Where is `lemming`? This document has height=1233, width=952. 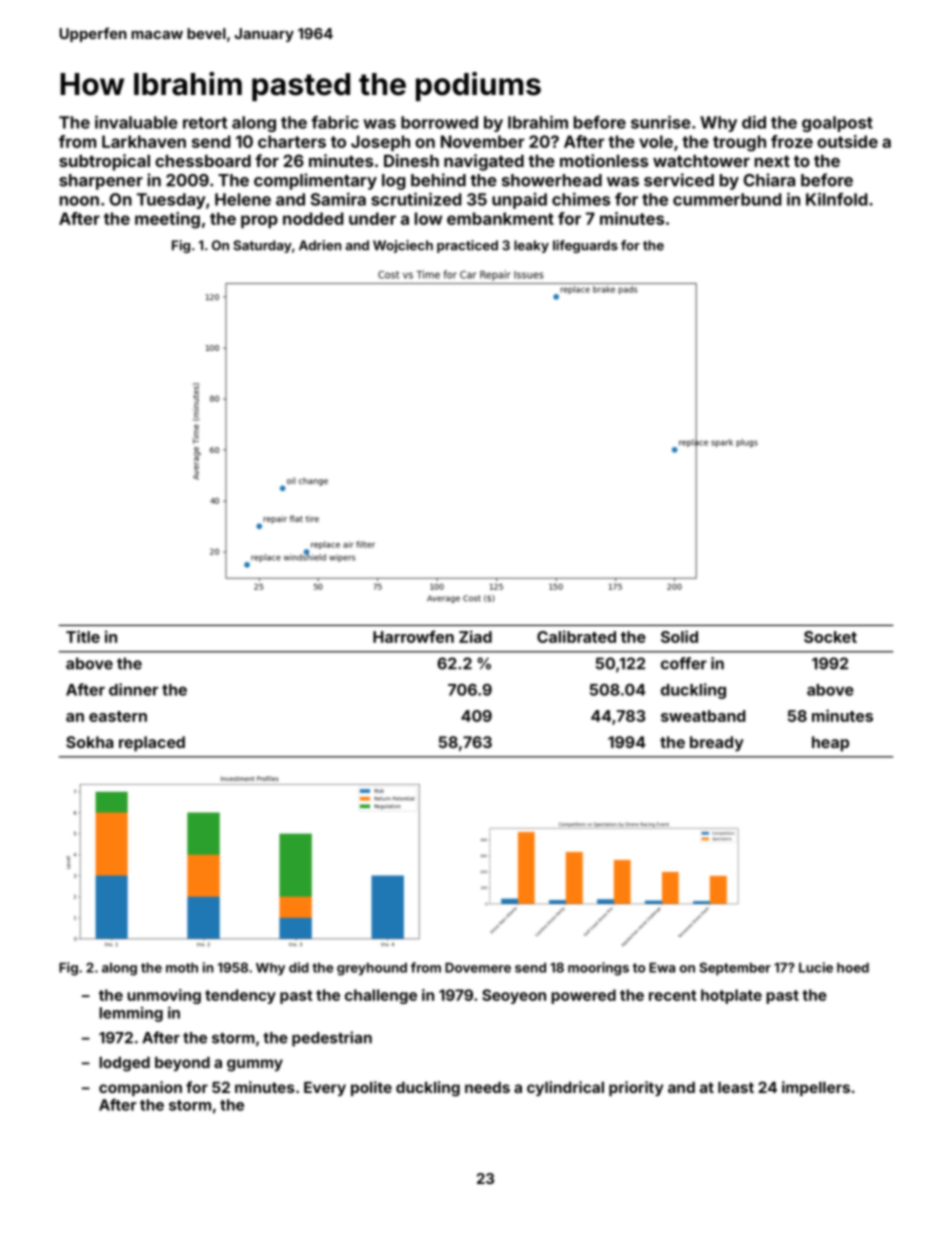 lemming is located at coordinates (131, 1014).
